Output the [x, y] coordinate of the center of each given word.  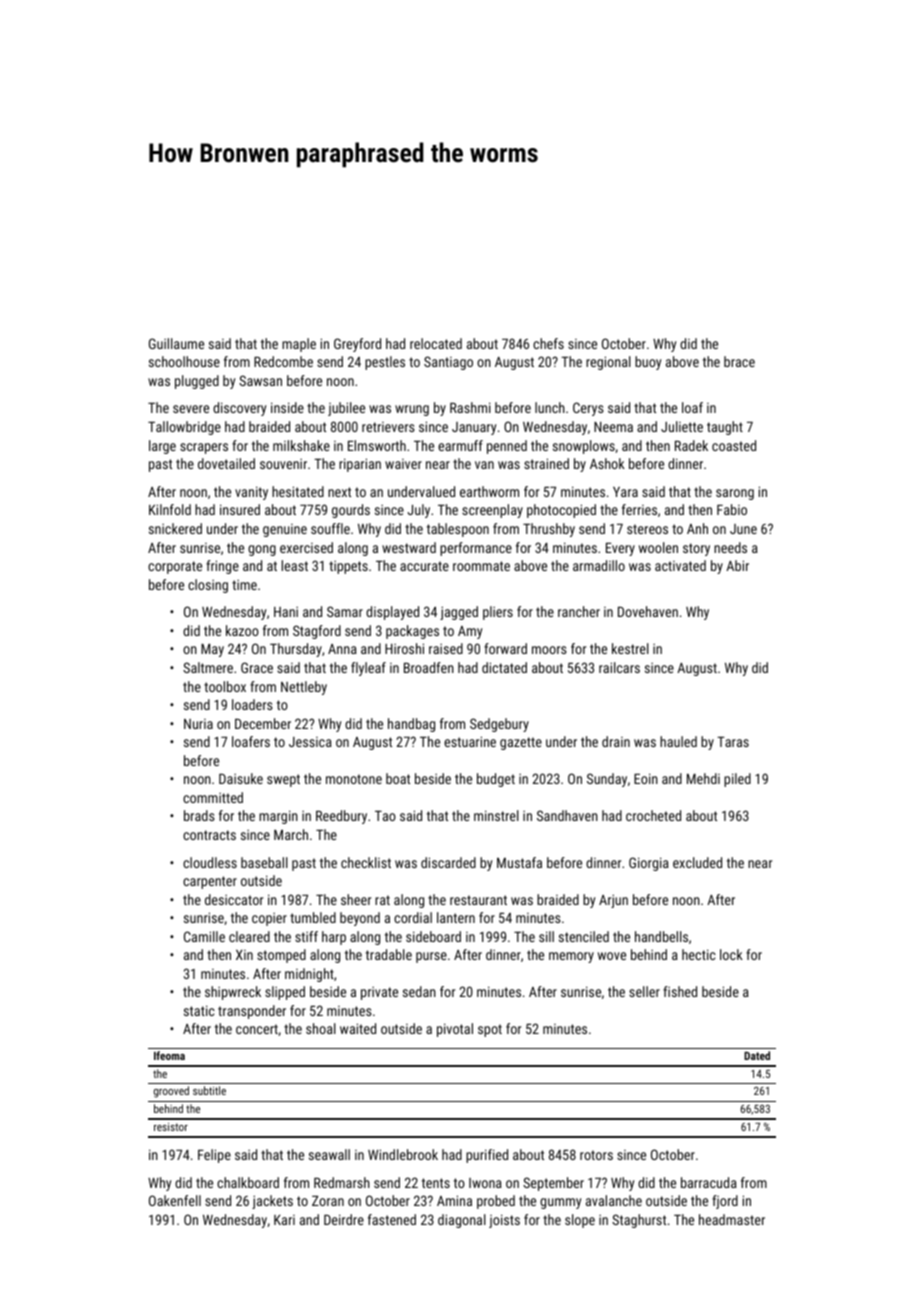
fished [680, 991]
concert [257, 1029]
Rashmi [470, 407]
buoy [648, 363]
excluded [697, 862]
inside [287, 407]
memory [571, 957]
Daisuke [241, 778]
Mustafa [519, 862]
